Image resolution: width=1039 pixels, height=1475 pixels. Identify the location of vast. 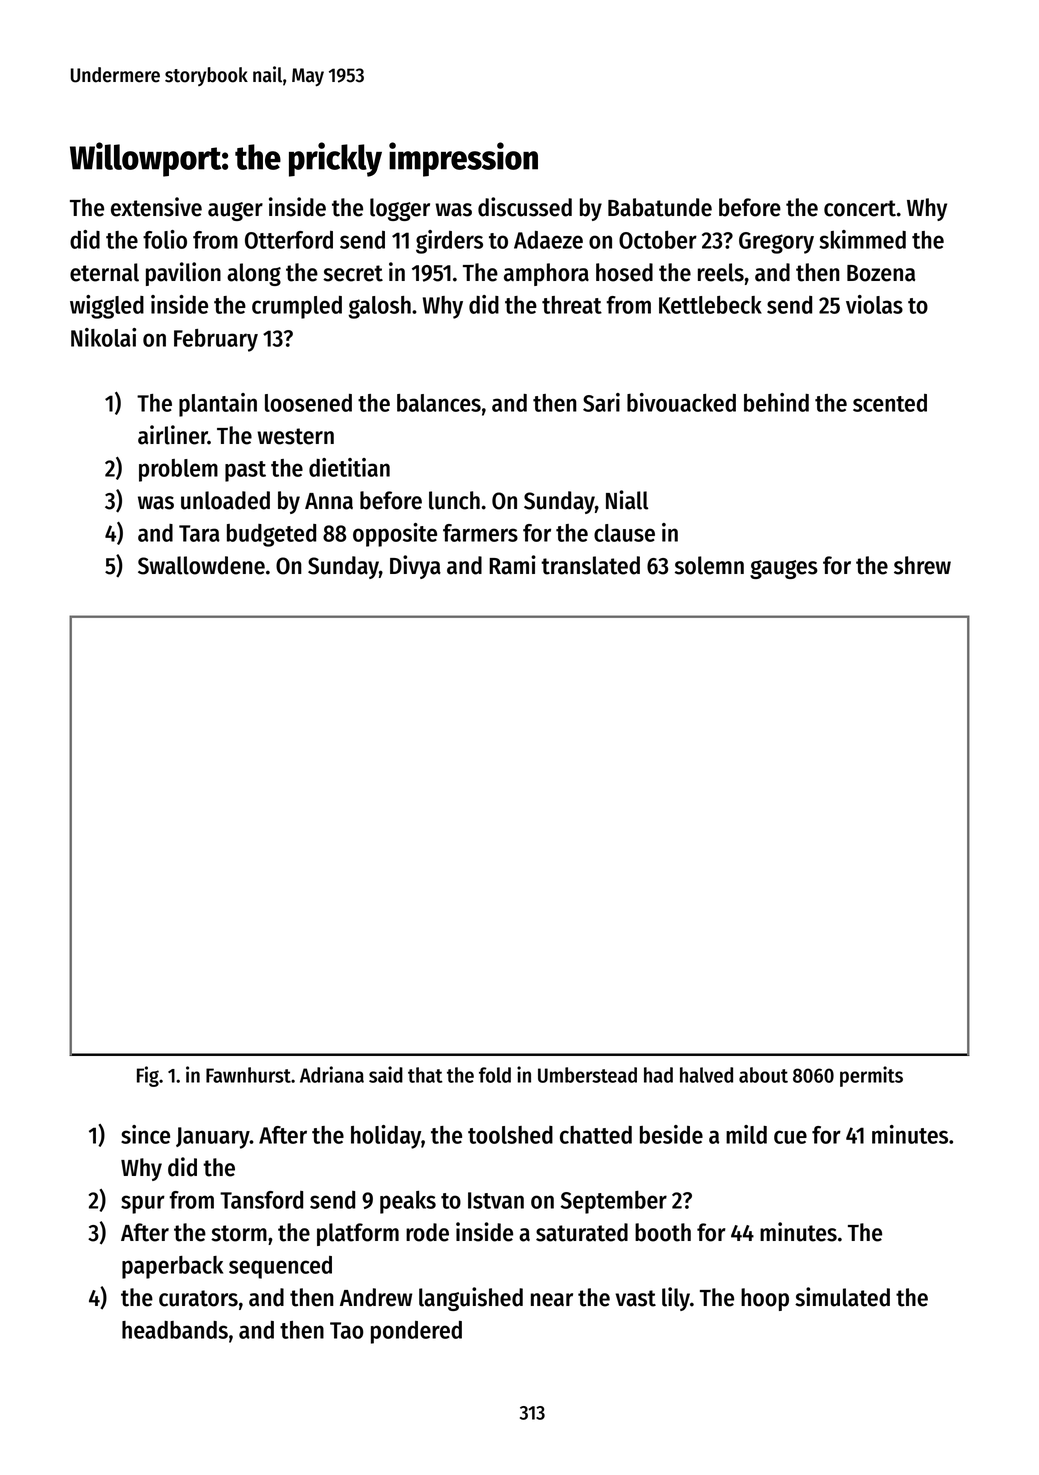
(635, 1298).
